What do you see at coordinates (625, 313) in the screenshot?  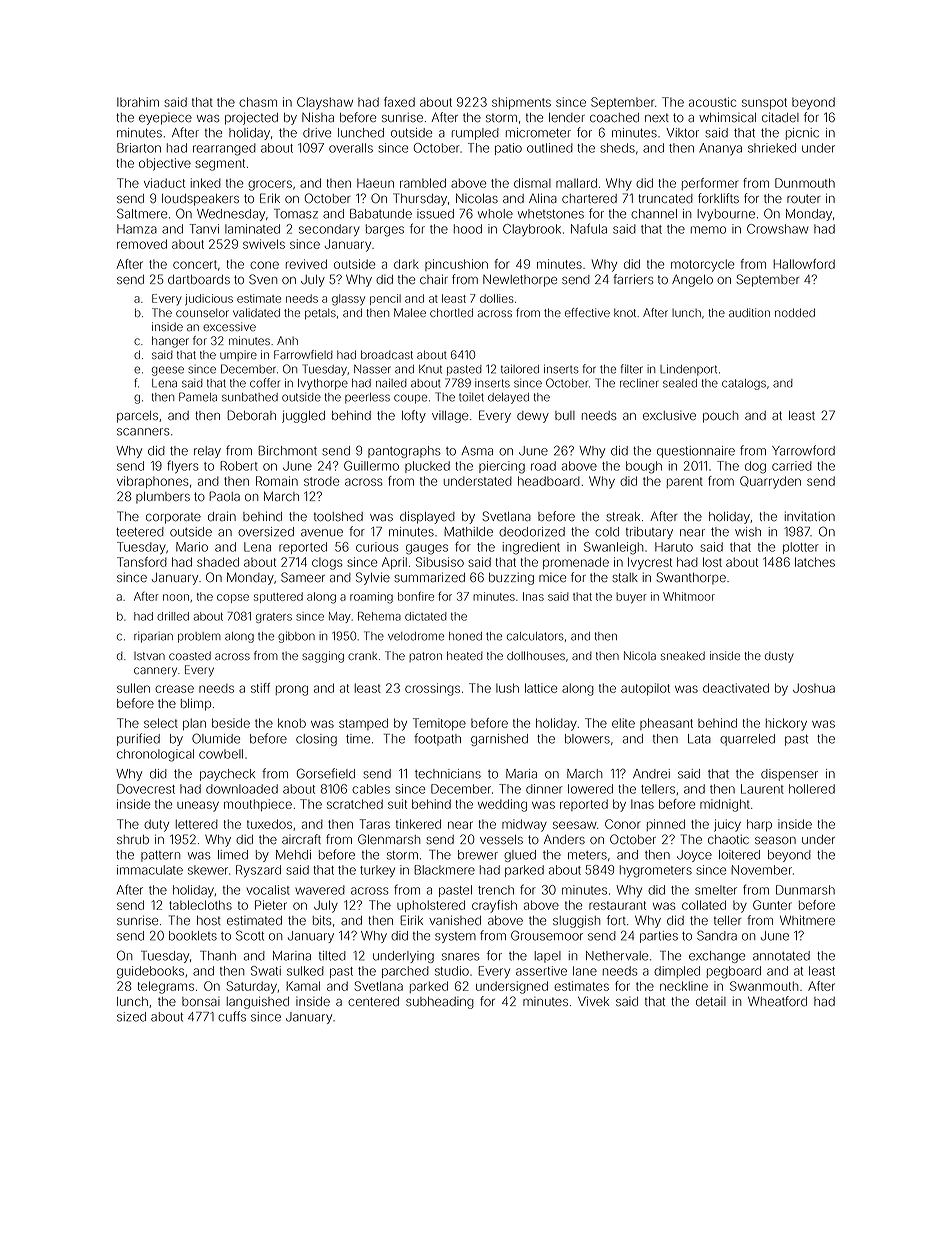 I see `knot` at bounding box center [625, 313].
